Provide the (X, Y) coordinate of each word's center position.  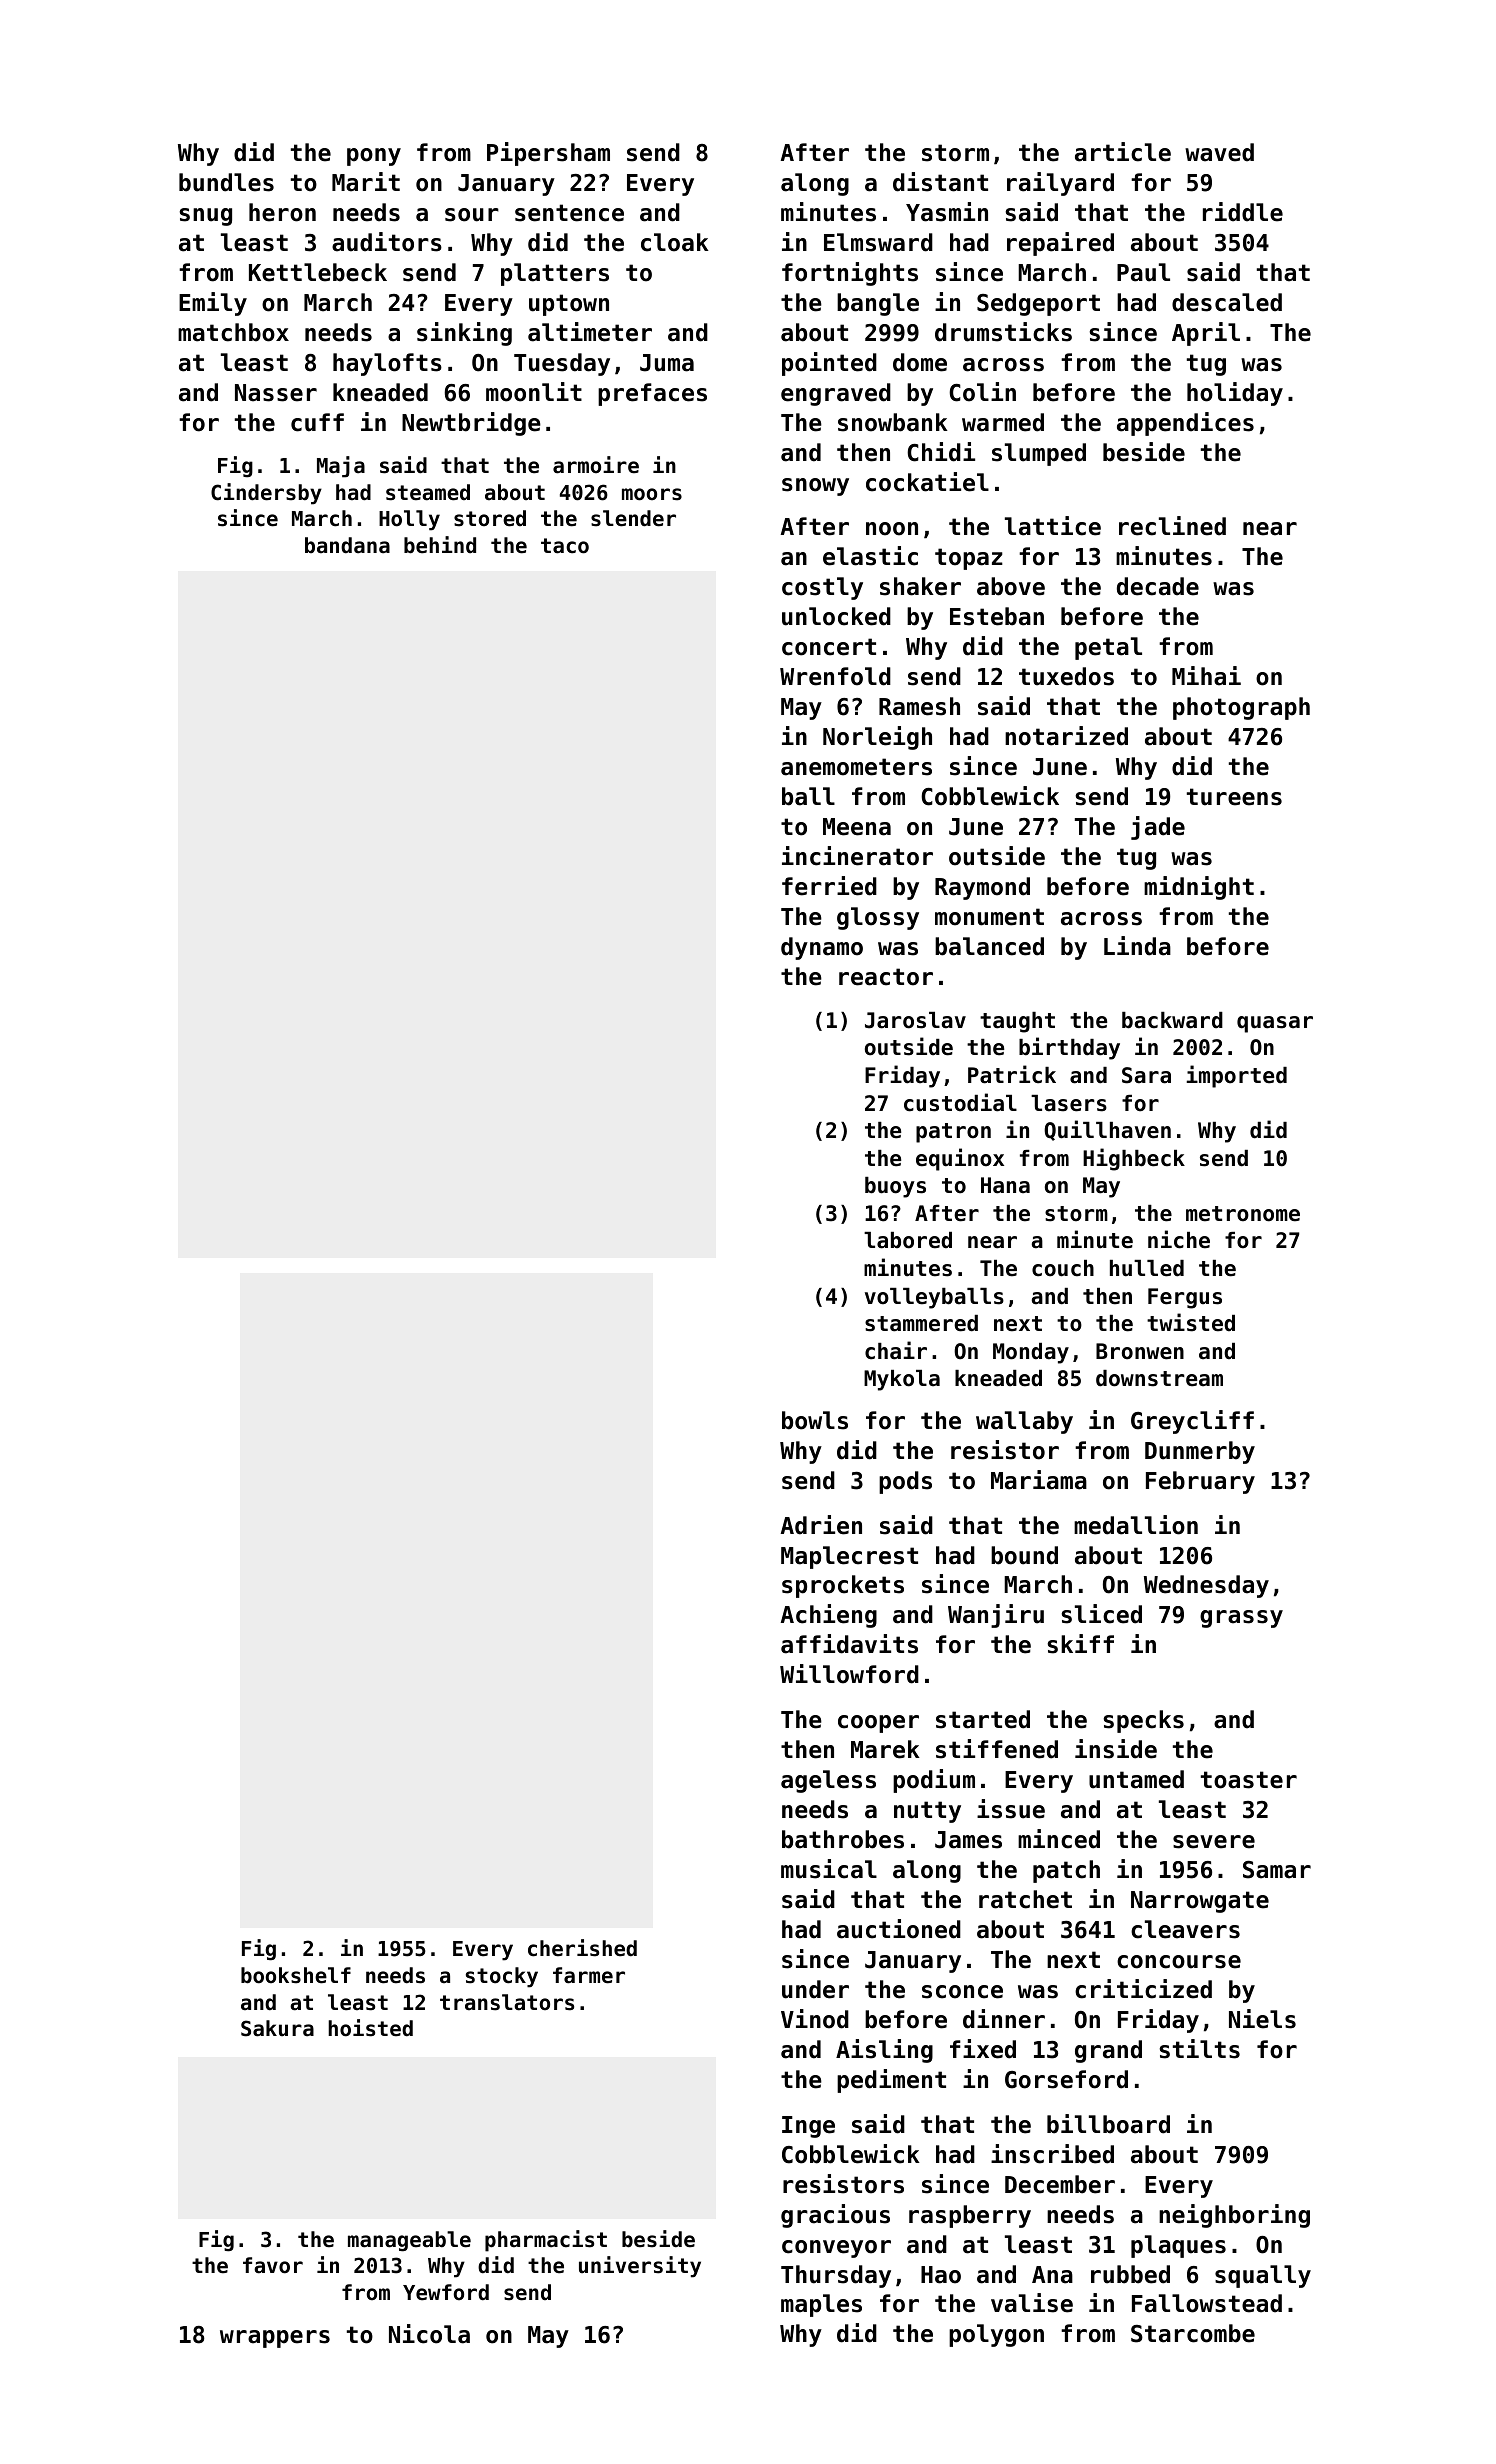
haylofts (387, 364)
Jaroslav (915, 1020)
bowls (815, 1420)
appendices (1185, 424)
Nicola (429, 2334)
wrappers (275, 2339)
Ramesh (919, 706)
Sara (1146, 1075)
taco (565, 546)
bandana (347, 545)
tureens (1234, 797)
